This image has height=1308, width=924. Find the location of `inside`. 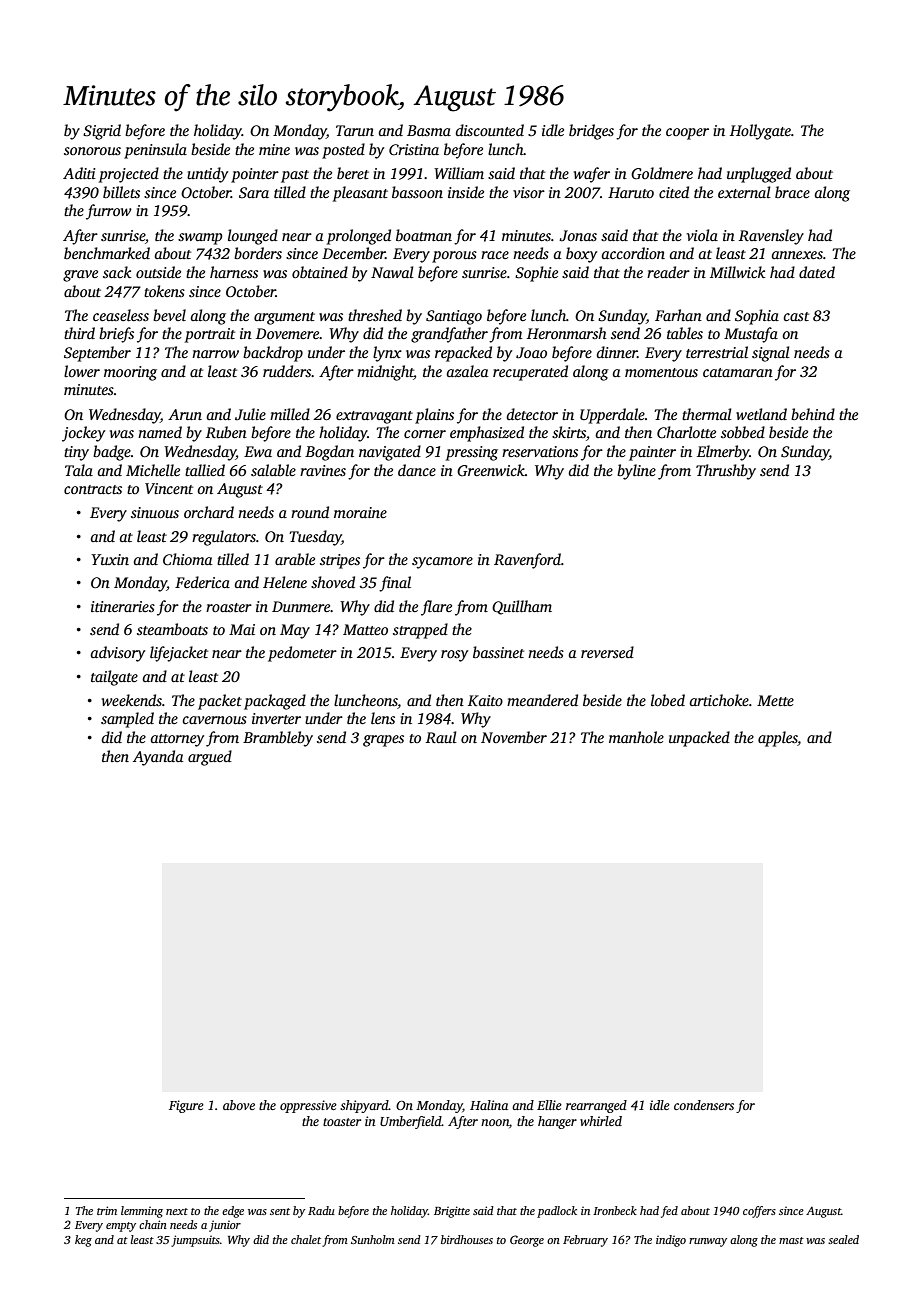

inside is located at coordinates (466, 192).
